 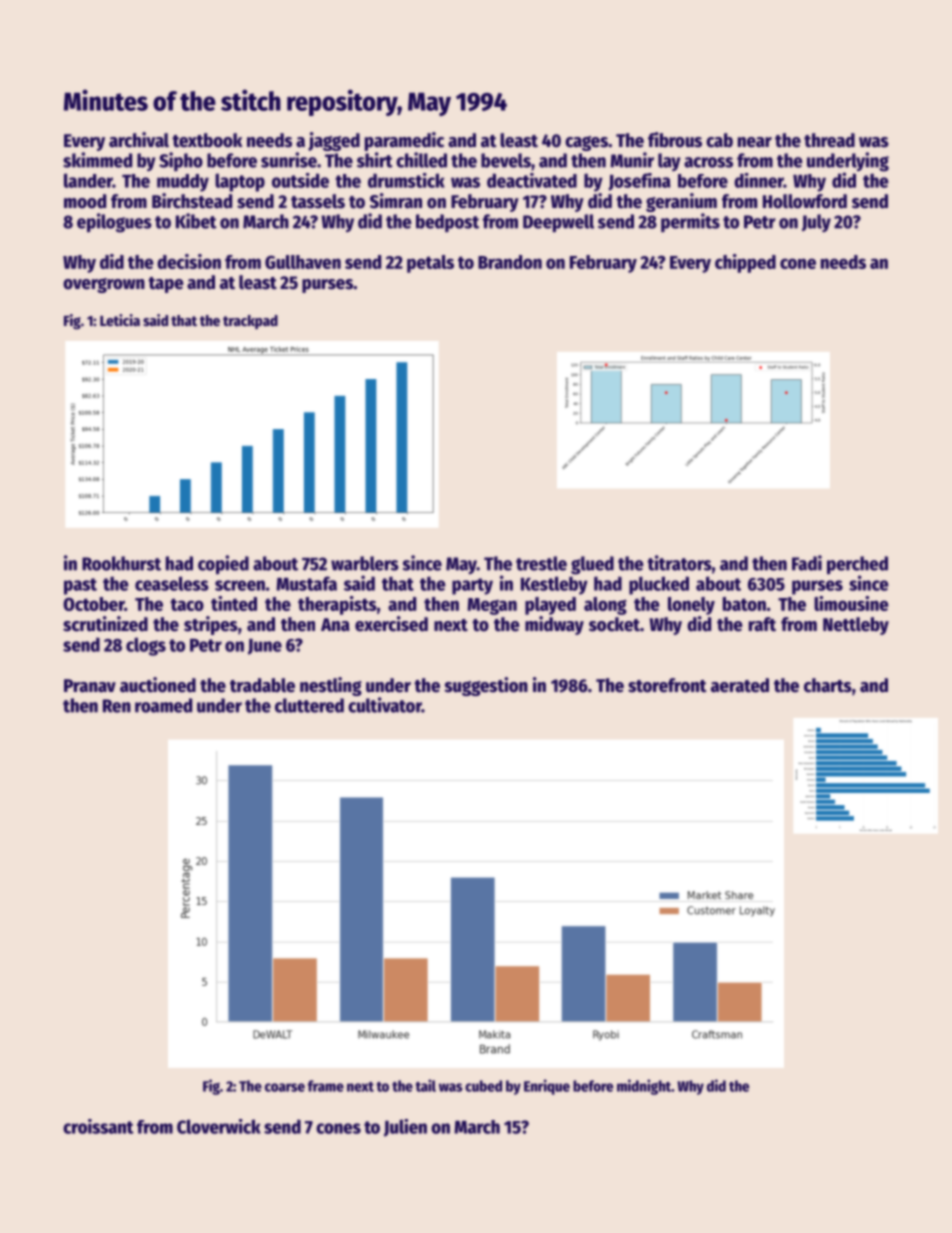 I want to click on paramedic, so click(x=404, y=141).
